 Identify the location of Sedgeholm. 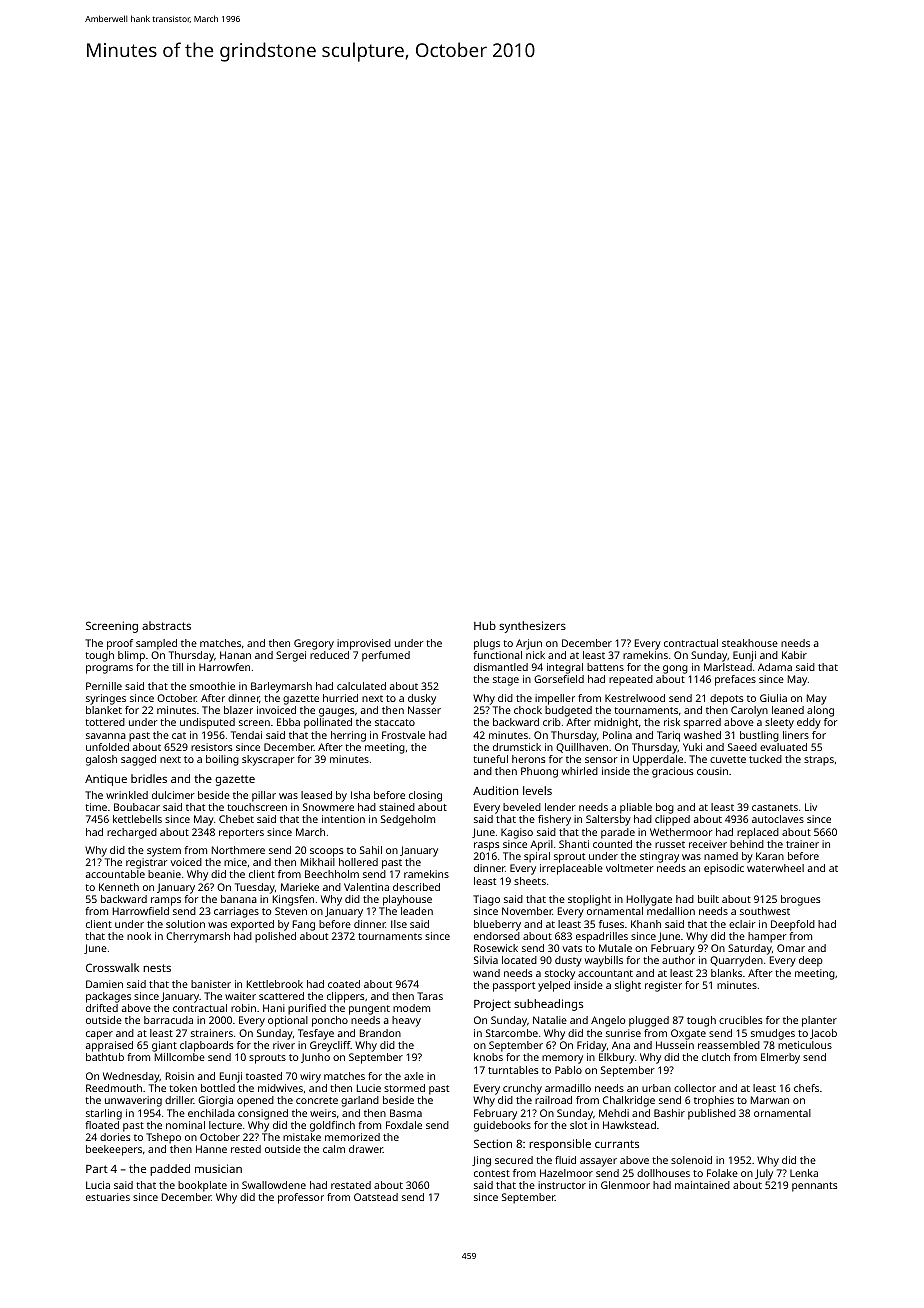
(408, 820).
